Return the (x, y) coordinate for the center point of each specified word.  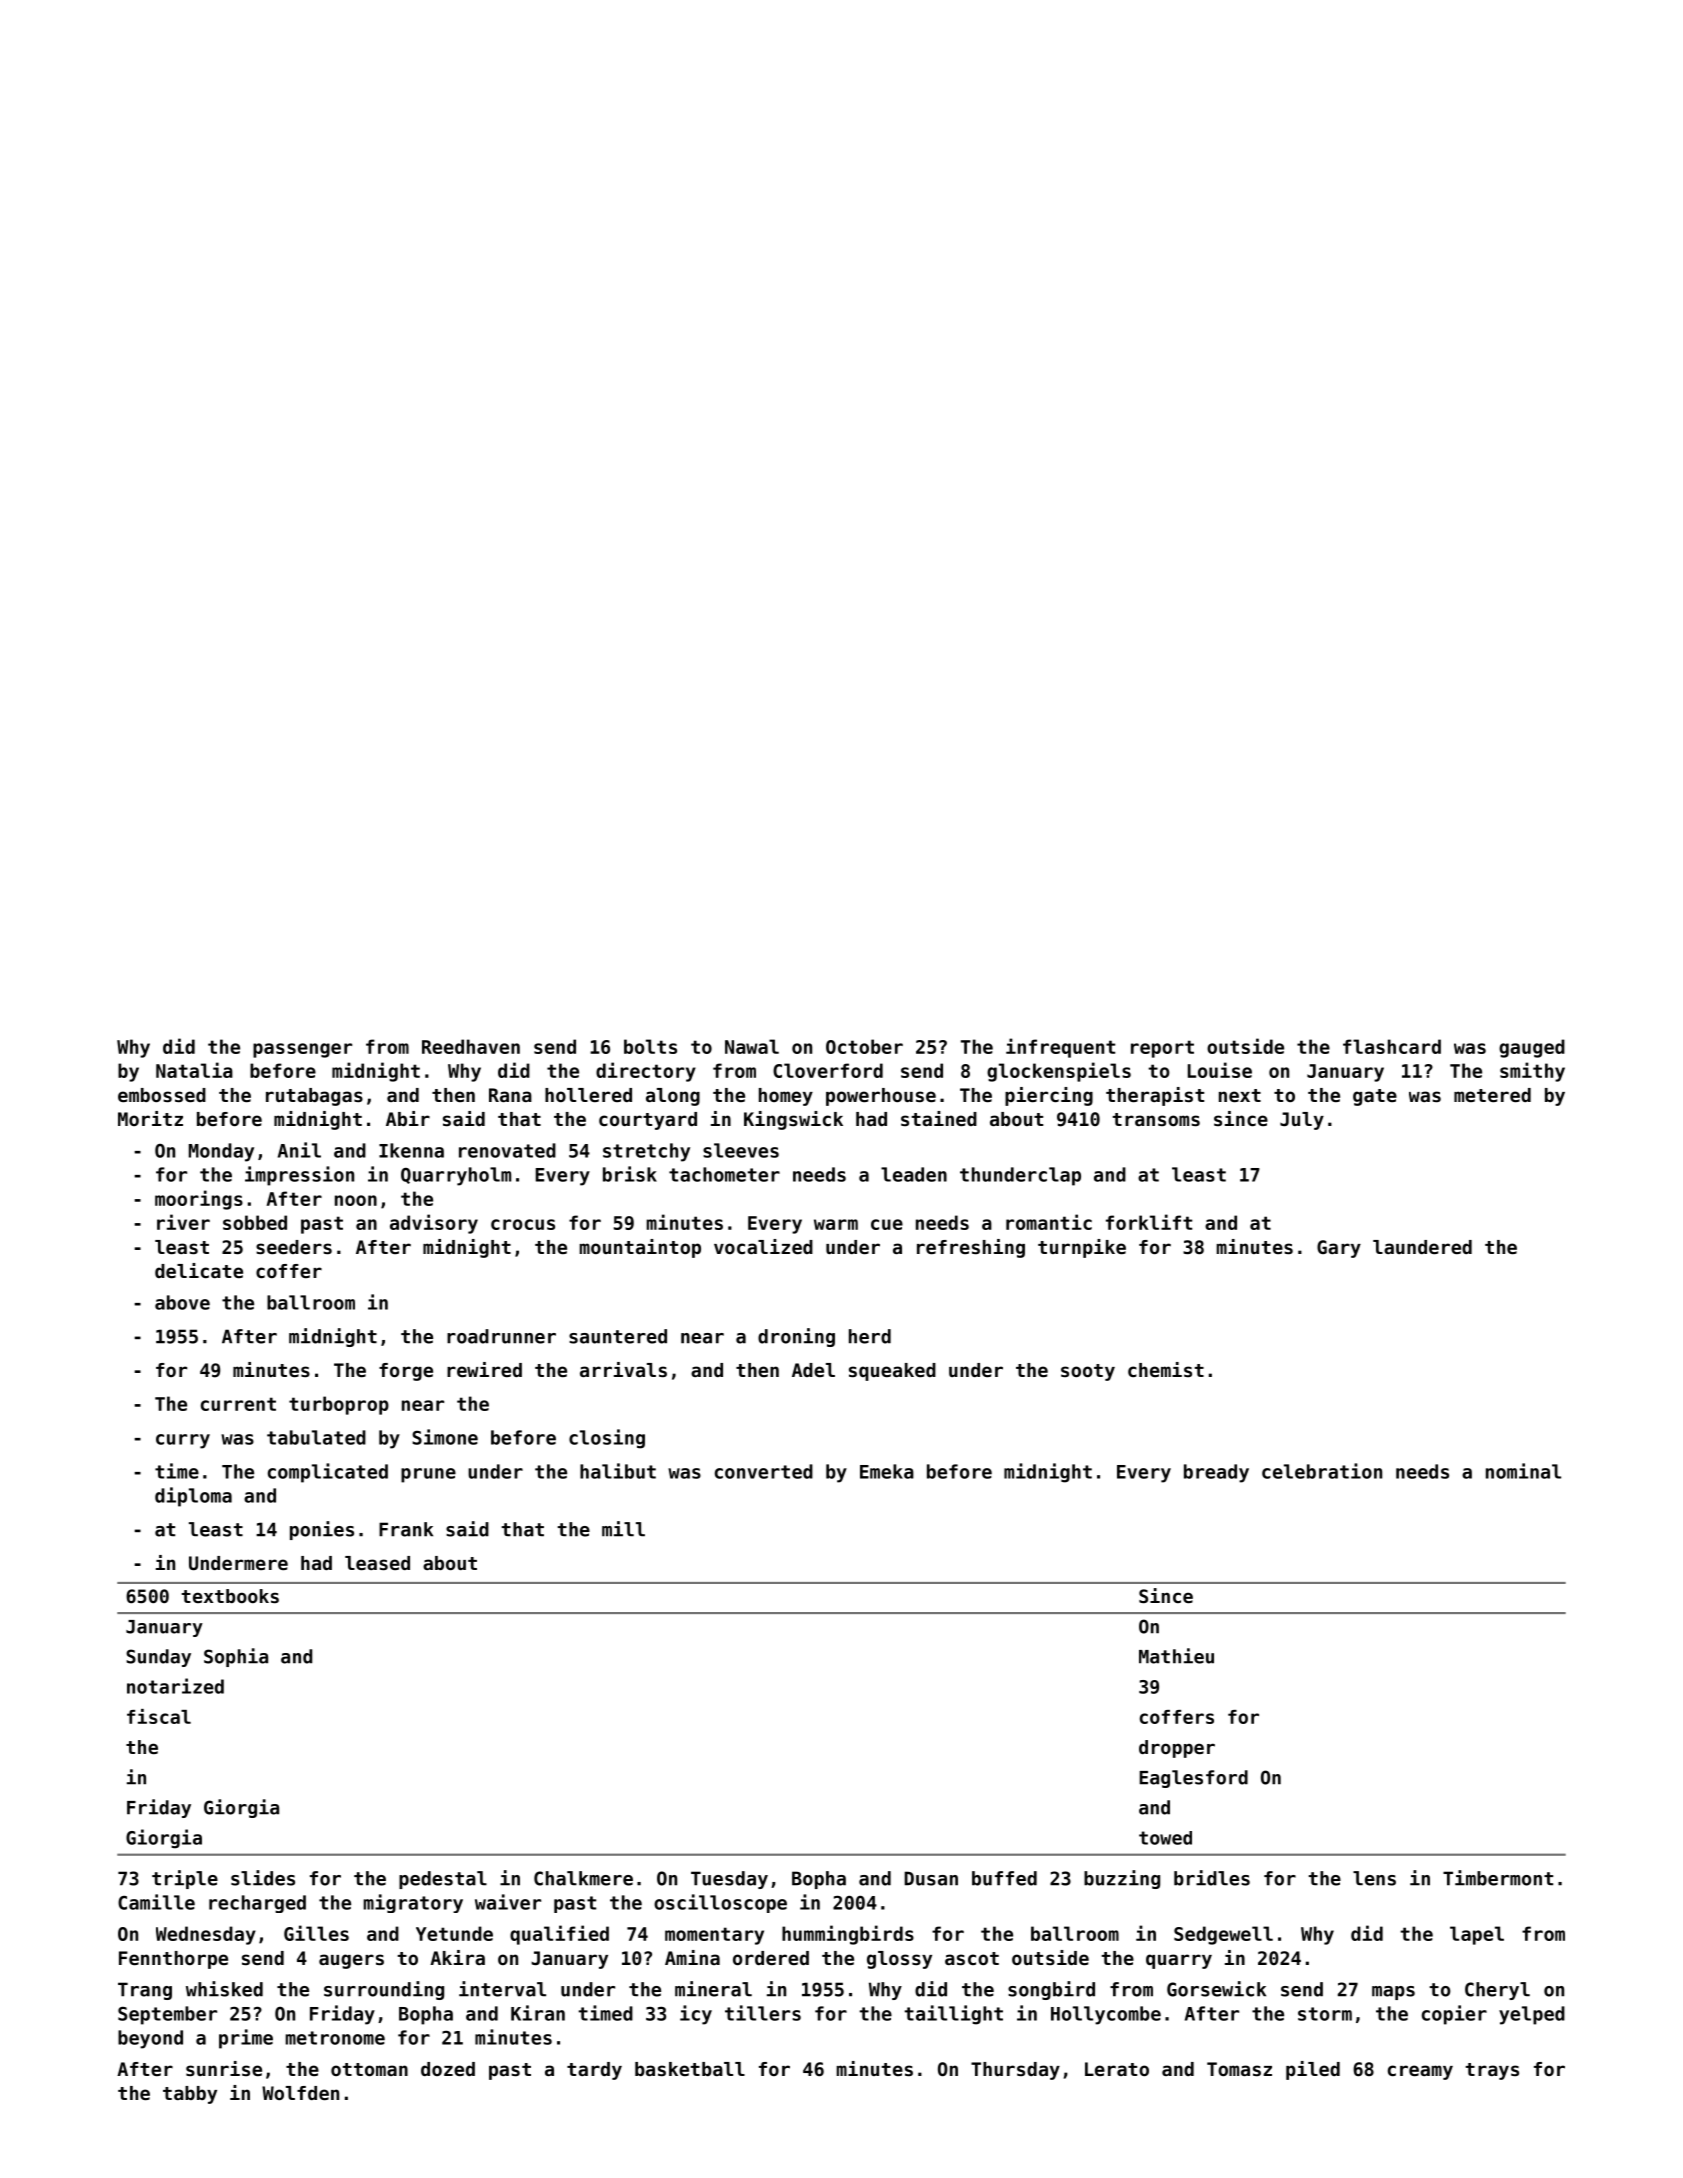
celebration (1322, 1471)
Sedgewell (1223, 1935)
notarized (175, 1686)
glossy (899, 1960)
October (864, 1046)
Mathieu (1176, 1656)
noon (356, 1200)
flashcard (1392, 1046)
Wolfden (300, 2093)
